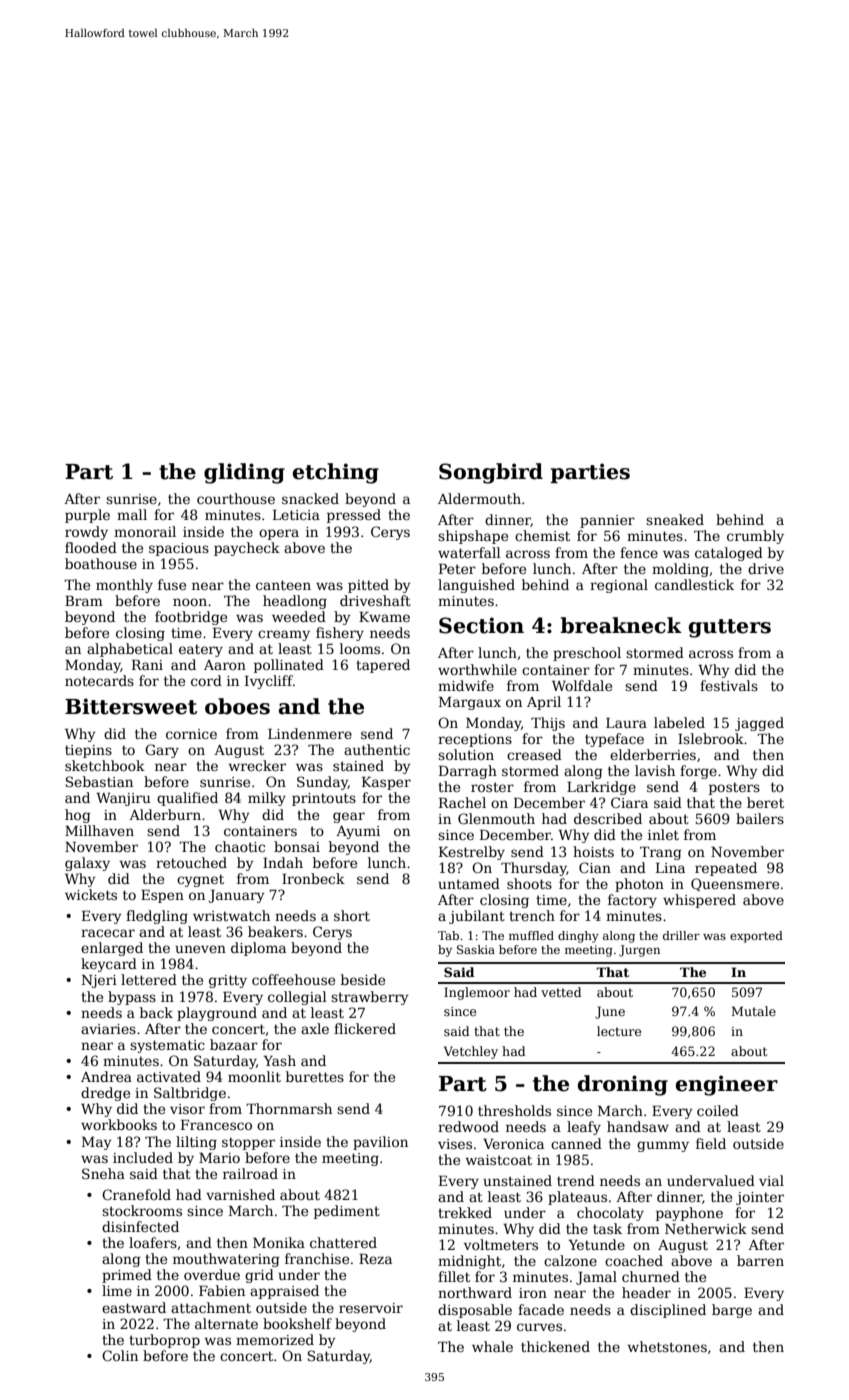  Describe the element at coordinates (380, 1143) in the image. I see `pavilion` at that location.
